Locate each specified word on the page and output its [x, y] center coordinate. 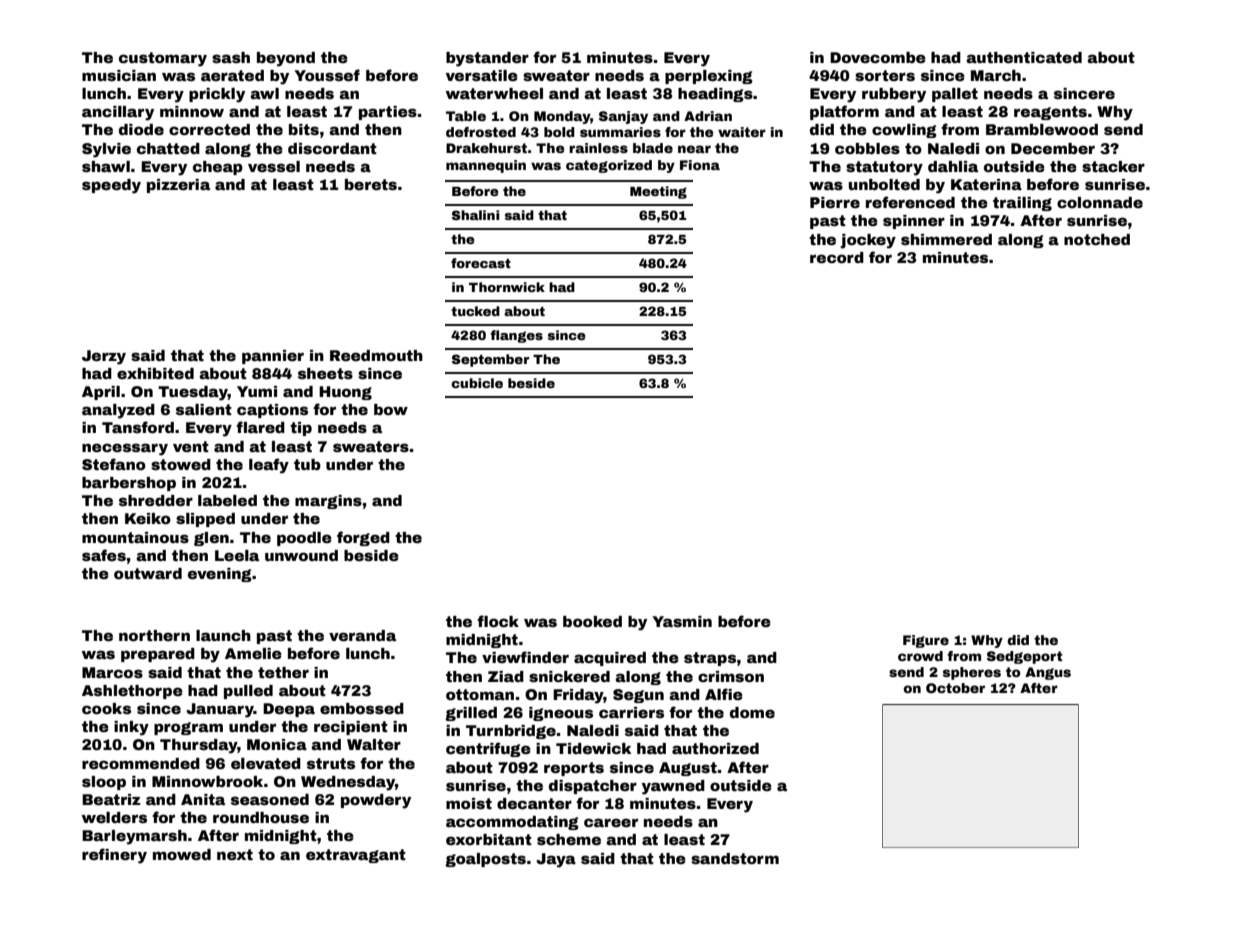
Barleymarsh [134, 837]
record [837, 257]
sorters [885, 75]
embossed [362, 708]
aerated [232, 75]
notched [1097, 239]
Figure [926, 641]
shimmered [946, 239]
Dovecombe [878, 57]
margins [328, 502]
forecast [481, 263]
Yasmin [682, 621]
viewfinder [525, 657]
